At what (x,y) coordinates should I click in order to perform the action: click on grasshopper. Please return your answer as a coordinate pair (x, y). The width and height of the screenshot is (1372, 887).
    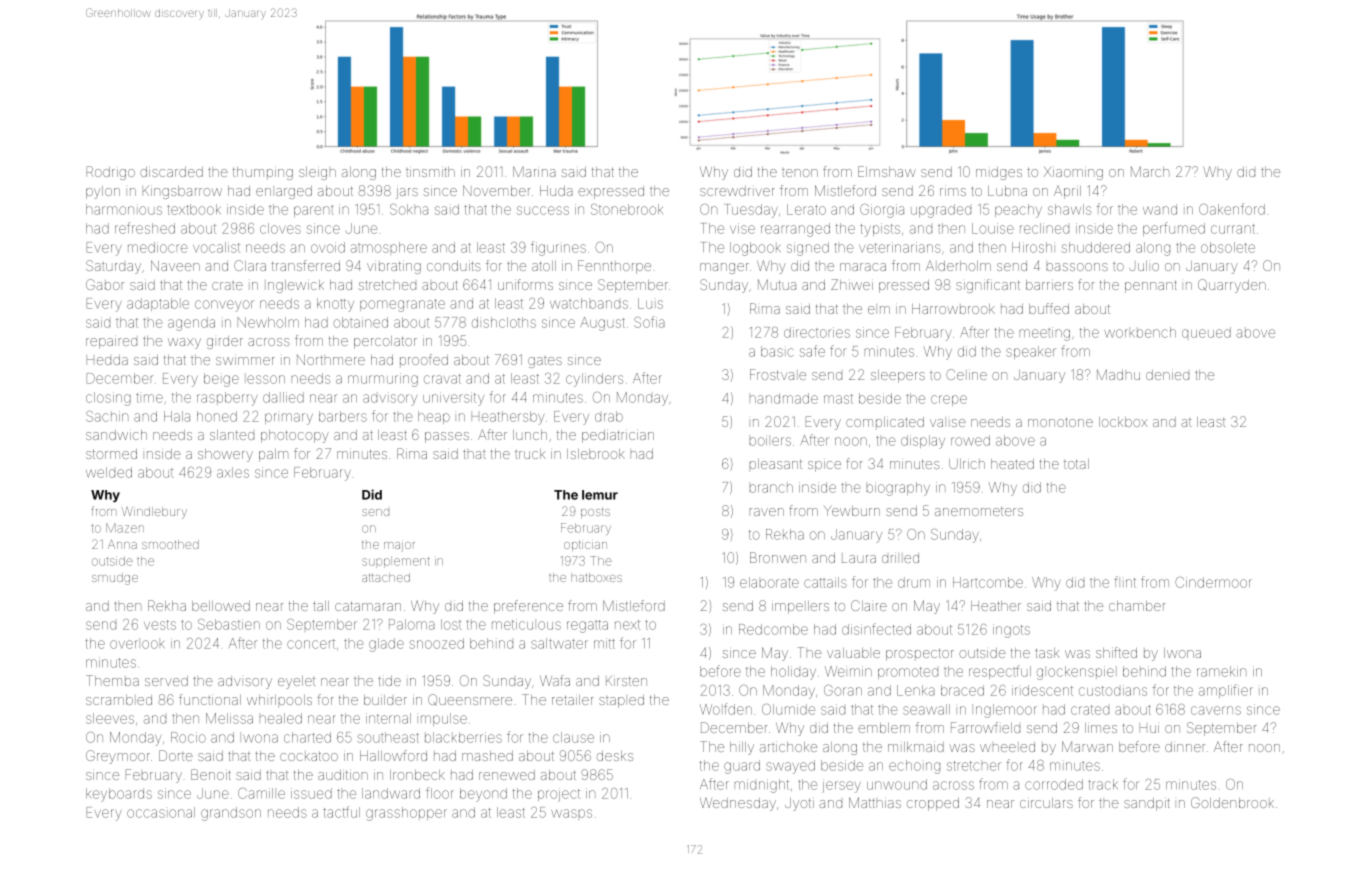
    Looking at the image, I should click on (406, 814).
